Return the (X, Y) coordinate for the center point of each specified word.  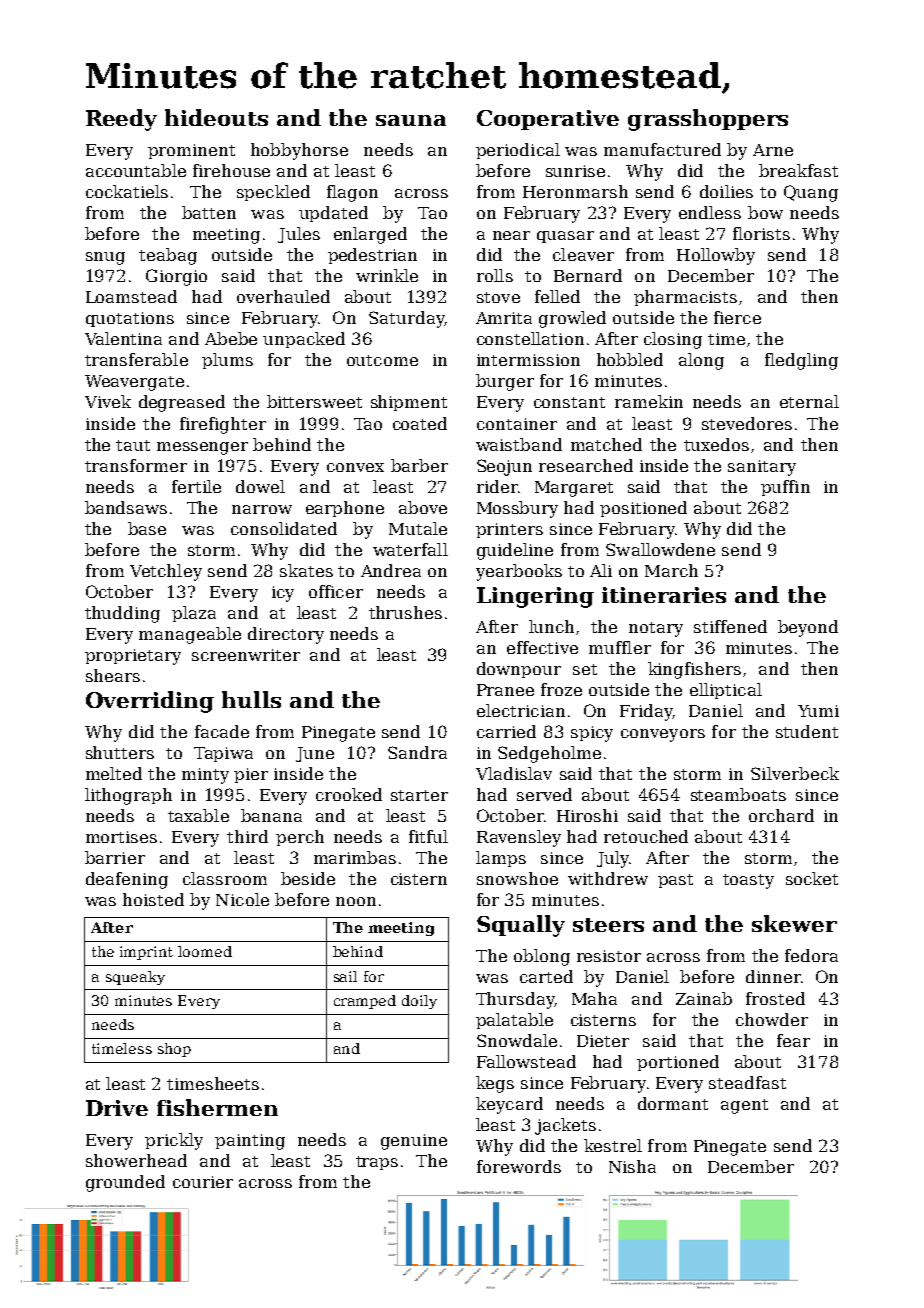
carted (546, 976)
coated (420, 423)
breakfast (798, 170)
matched (606, 444)
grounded (125, 1183)
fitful (428, 836)
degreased (182, 403)
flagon (352, 193)
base (147, 528)
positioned (643, 509)
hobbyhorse (299, 151)
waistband (519, 444)
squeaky (135, 978)
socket (812, 878)
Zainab (704, 998)
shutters (120, 752)
